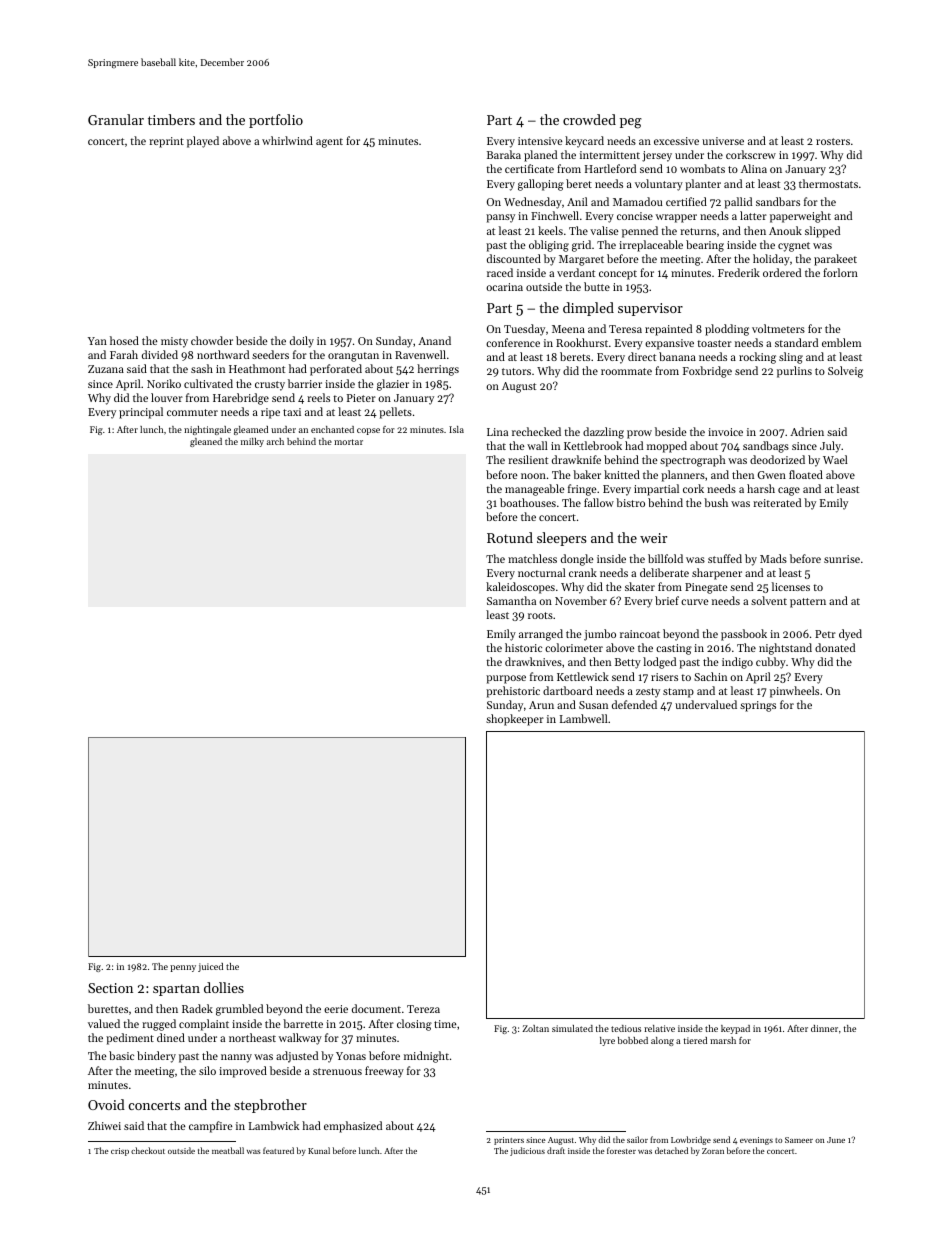  I want to click on doily, so click(302, 342).
